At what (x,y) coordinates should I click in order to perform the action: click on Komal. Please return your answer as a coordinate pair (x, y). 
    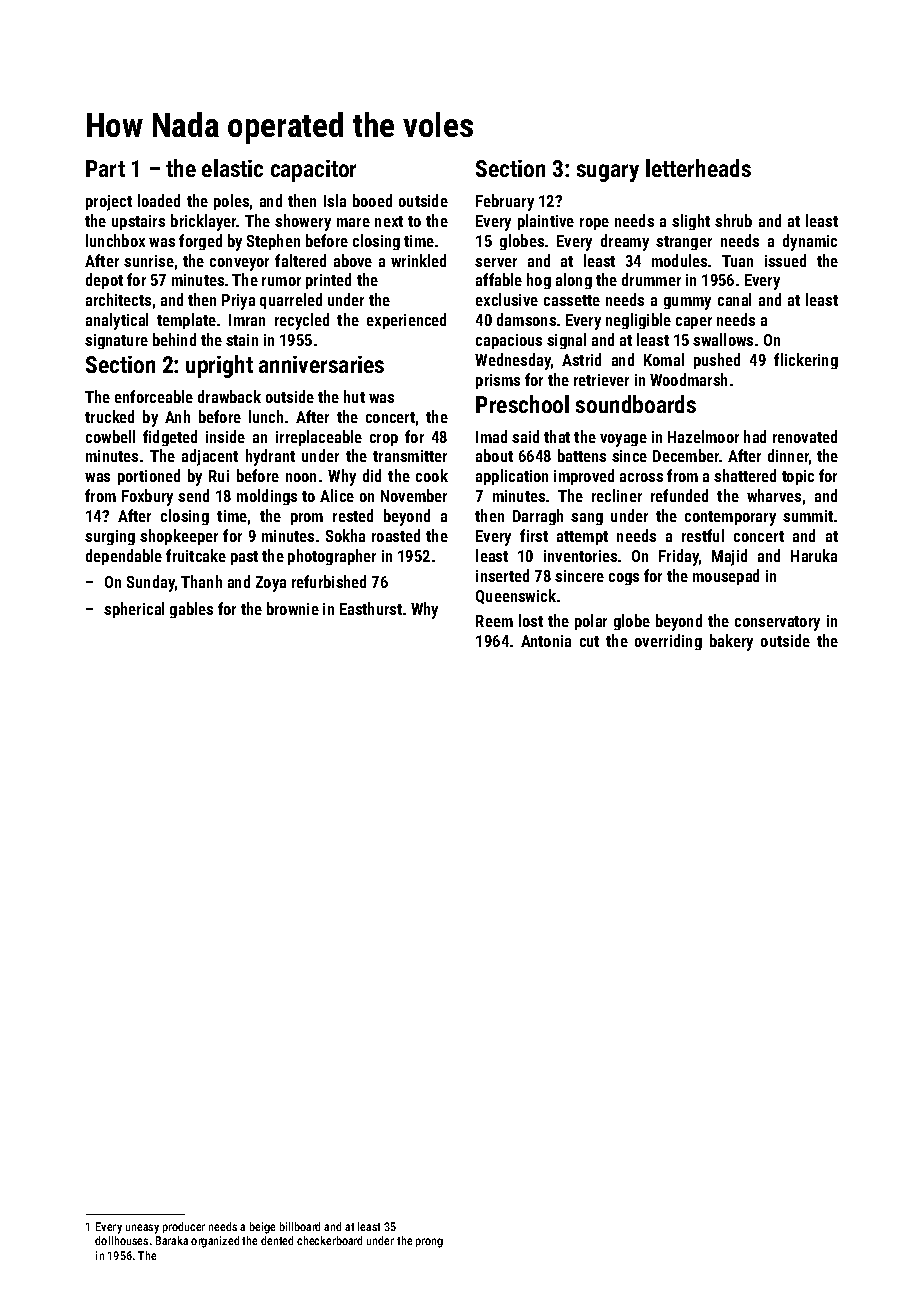
    Looking at the image, I should click on (664, 359).
